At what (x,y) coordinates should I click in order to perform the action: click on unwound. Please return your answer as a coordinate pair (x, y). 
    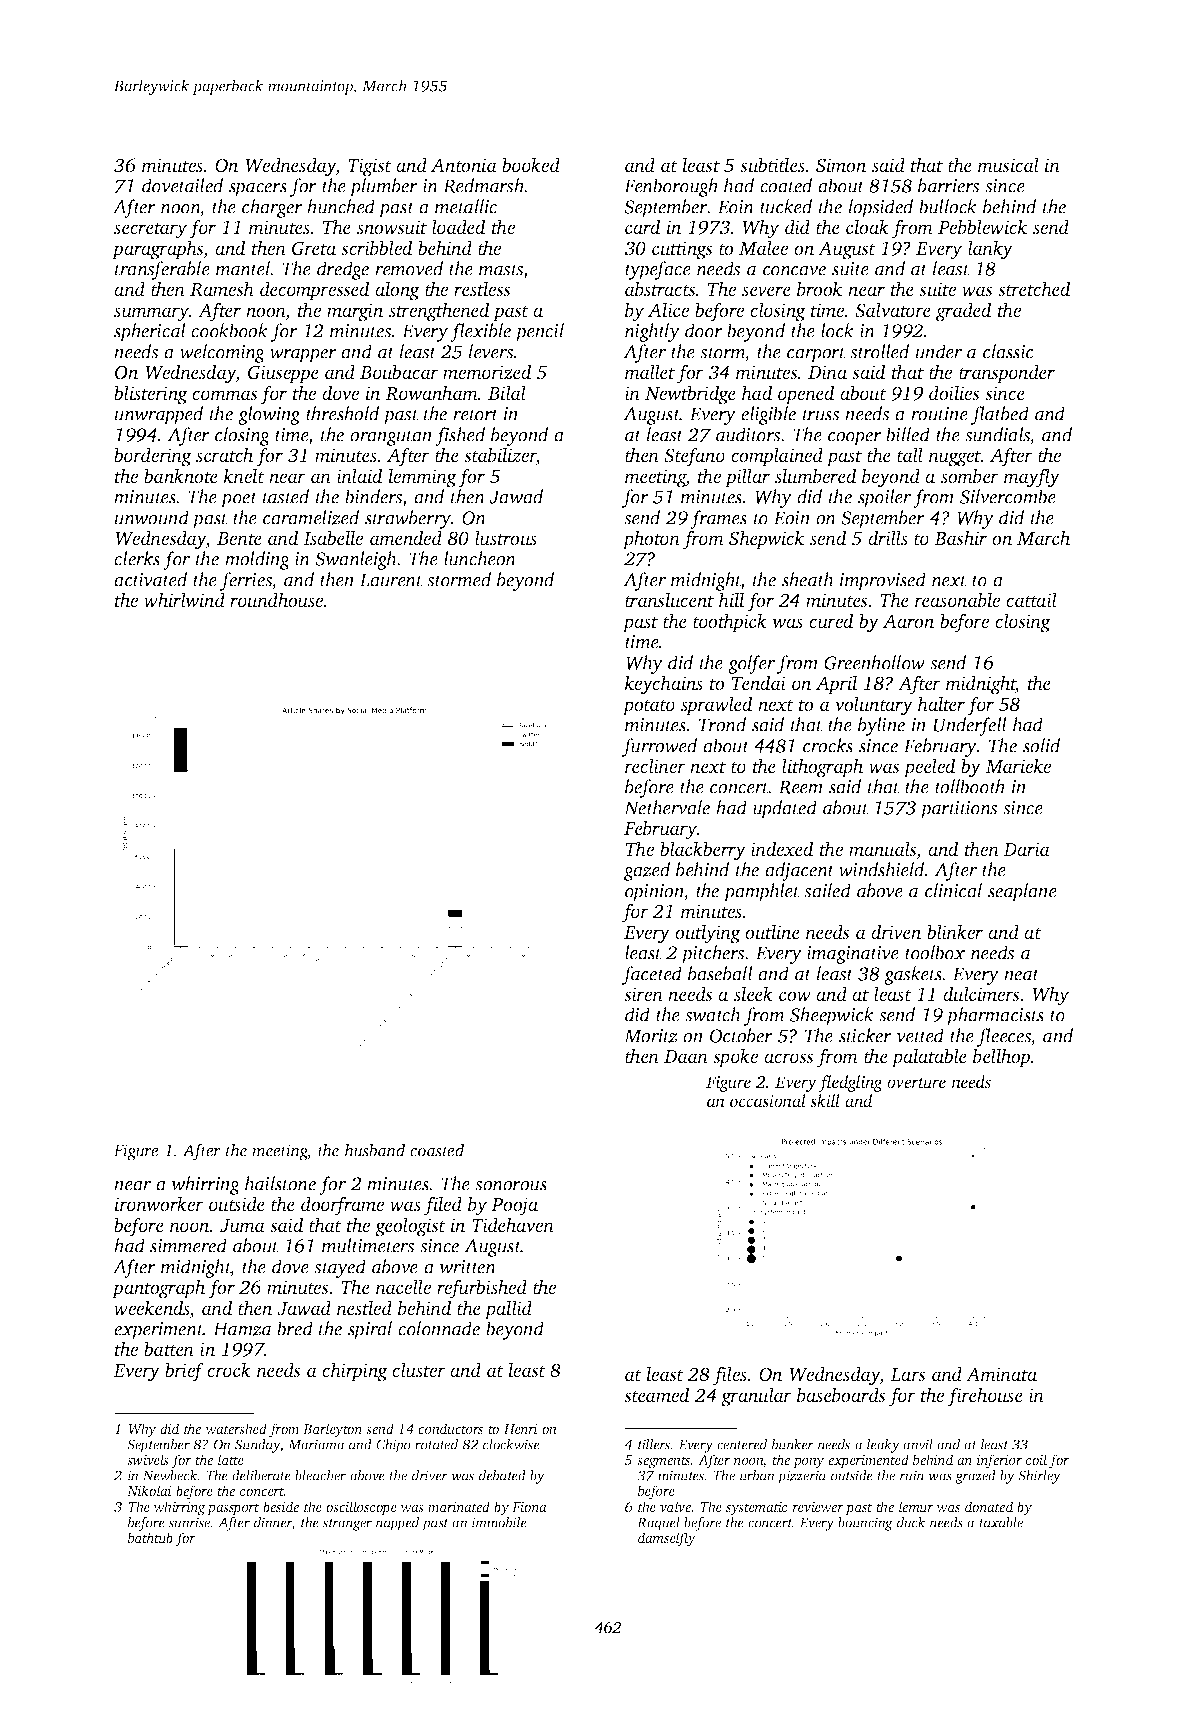
    Looking at the image, I should click on (151, 517).
